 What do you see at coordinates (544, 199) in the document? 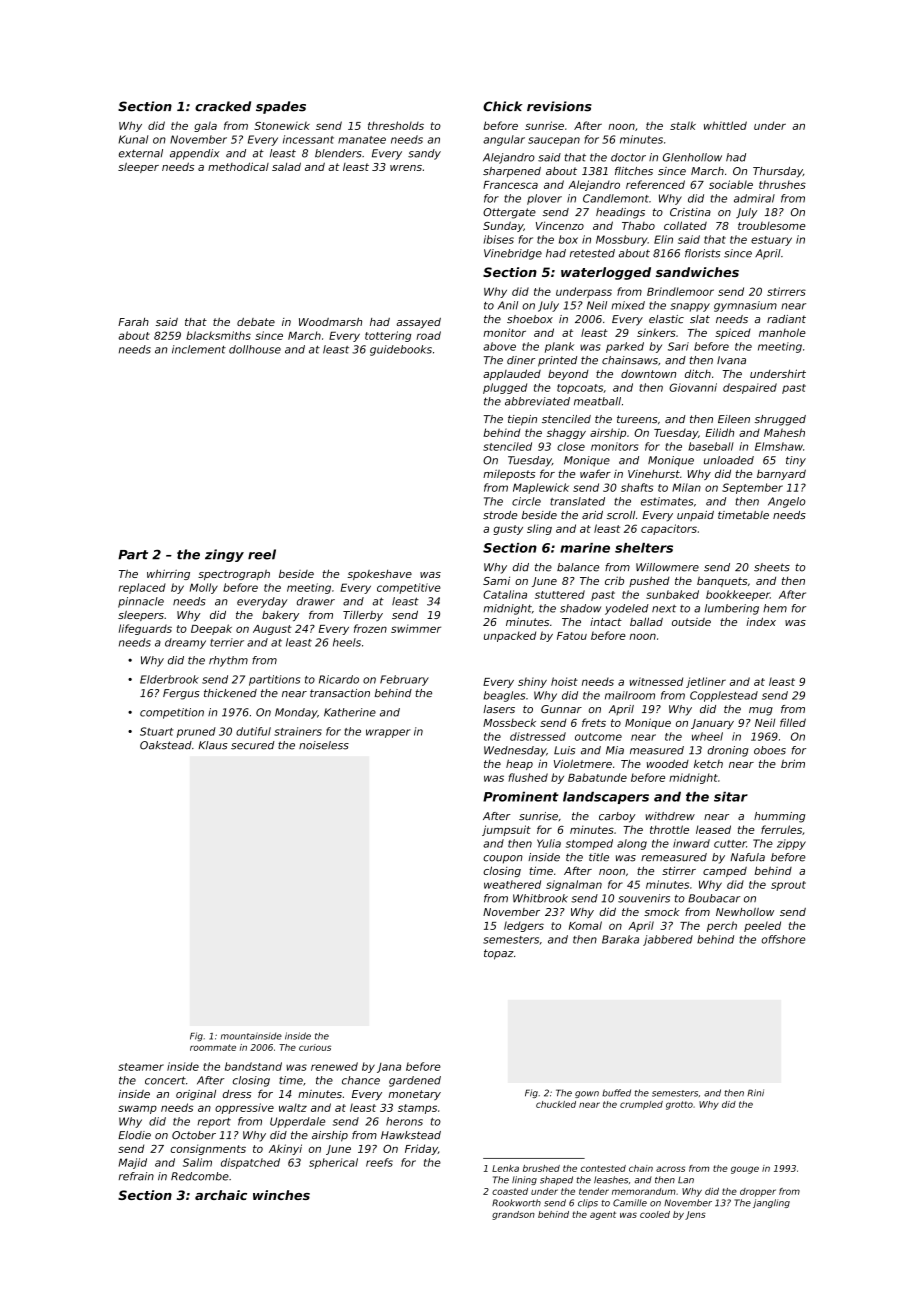
I see `plover` at bounding box center [544, 199].
